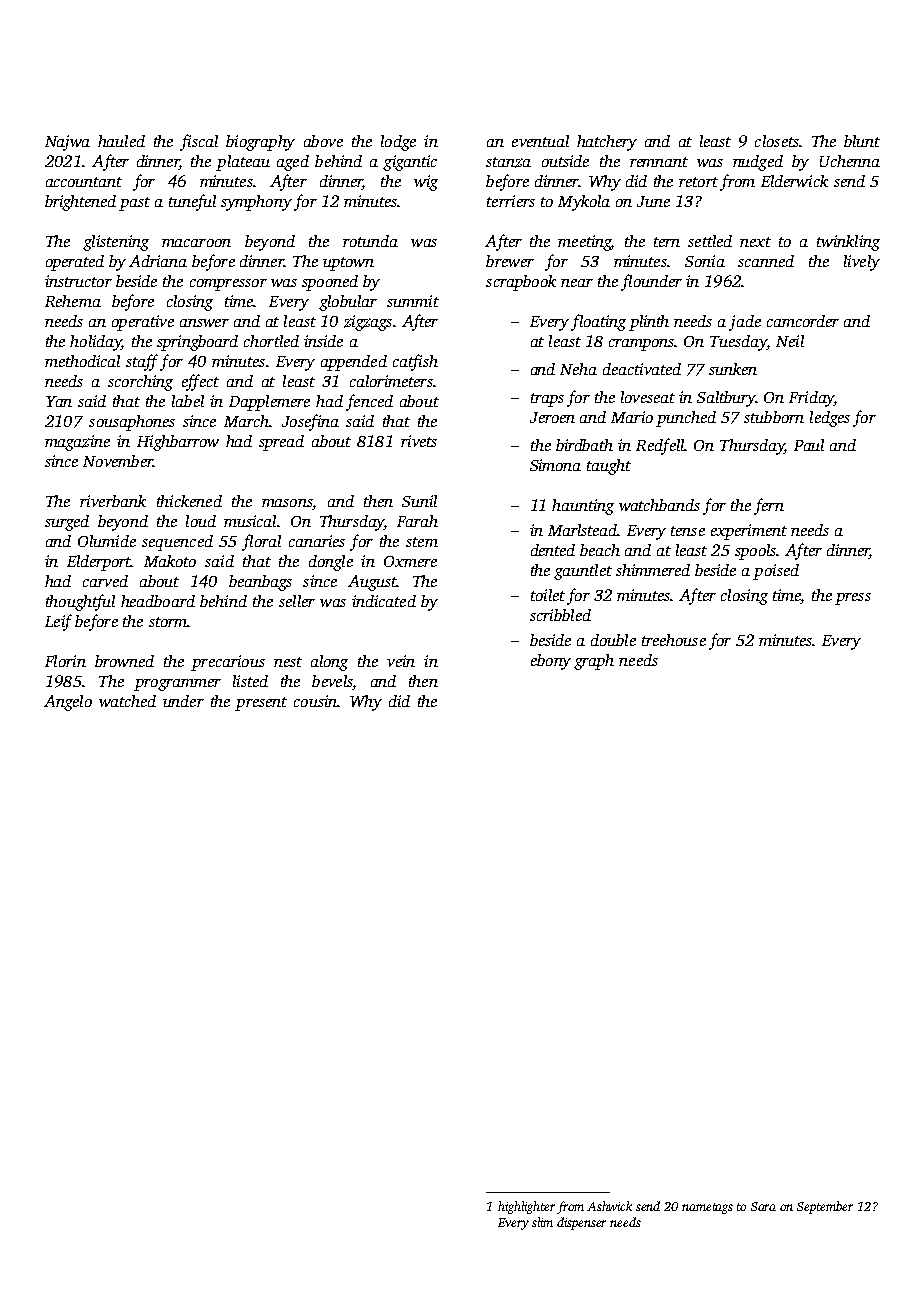 This document has height=1314, width=924. I want to click on treehouse, so click(674, 640).
